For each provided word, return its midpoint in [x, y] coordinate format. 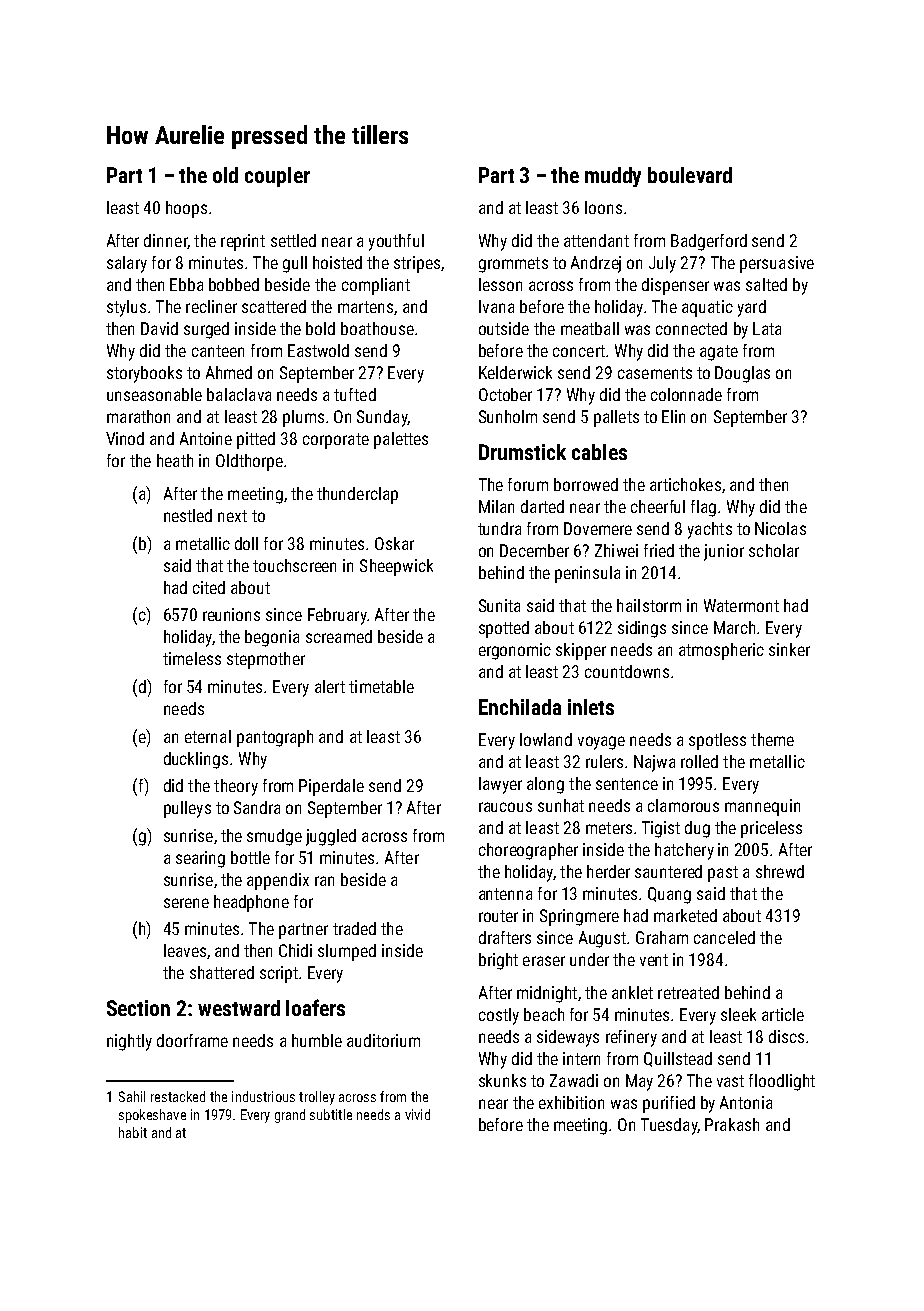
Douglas [742, 374]
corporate [336, 441]
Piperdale [331, 787]
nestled [188, 515]
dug [697, 829]
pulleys [187, 809]
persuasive [777, 264]
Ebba [186, 284]
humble [317, 1040]
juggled [331, 837]
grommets [513, 265]
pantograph [275, 738]
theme [772, 739]
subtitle [331, 1114]
